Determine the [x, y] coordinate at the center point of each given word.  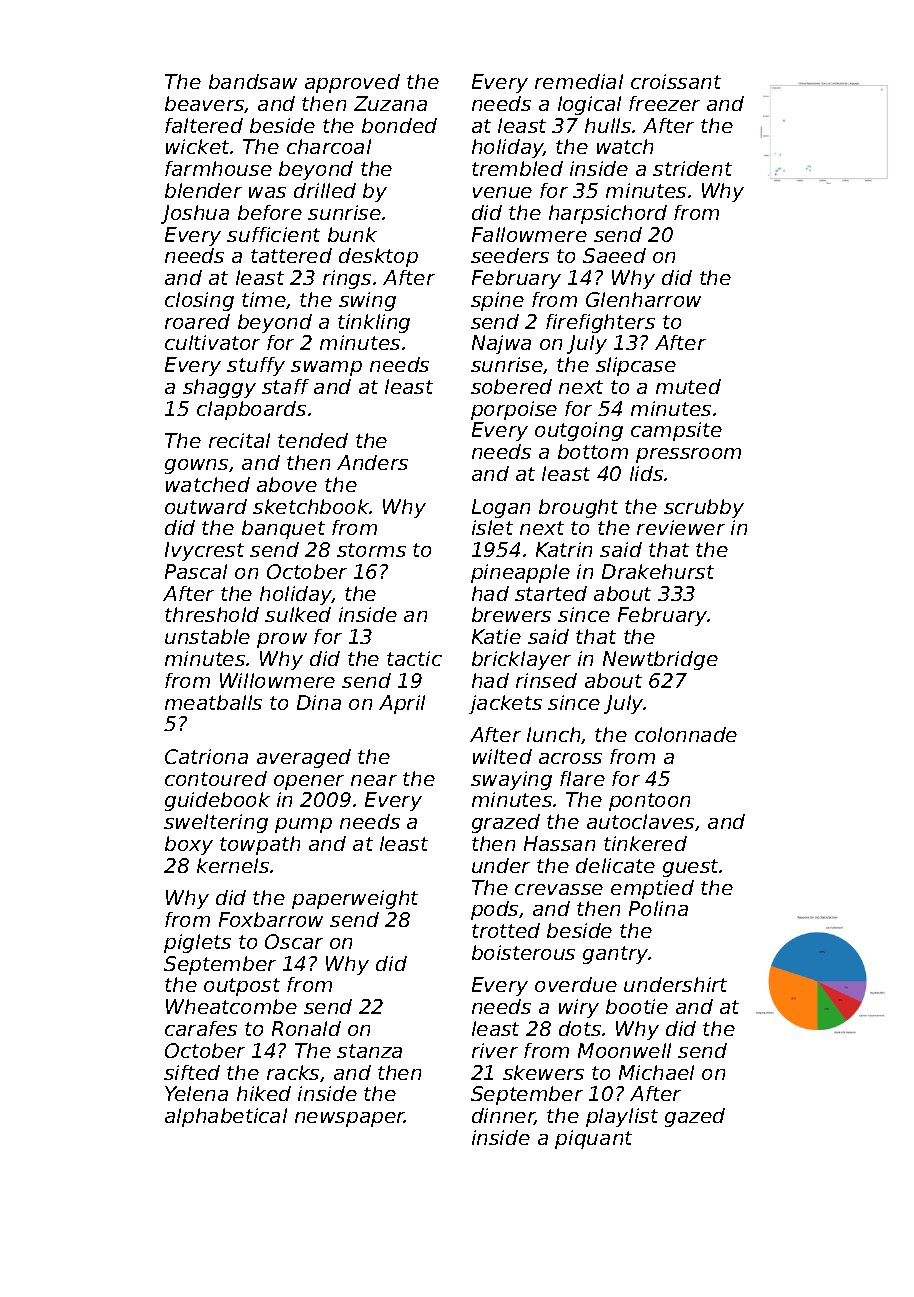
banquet [283, 529]
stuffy [256, 366]
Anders [372, 462]
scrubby [704, 508]
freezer [664, 103]
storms [371, 550]
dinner [503, 1116]
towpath [260, 845]
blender [203, 190]
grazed [506, 823]
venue [502, 192]
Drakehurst [658, 571]
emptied [652, 889]
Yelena [196, 1093]
